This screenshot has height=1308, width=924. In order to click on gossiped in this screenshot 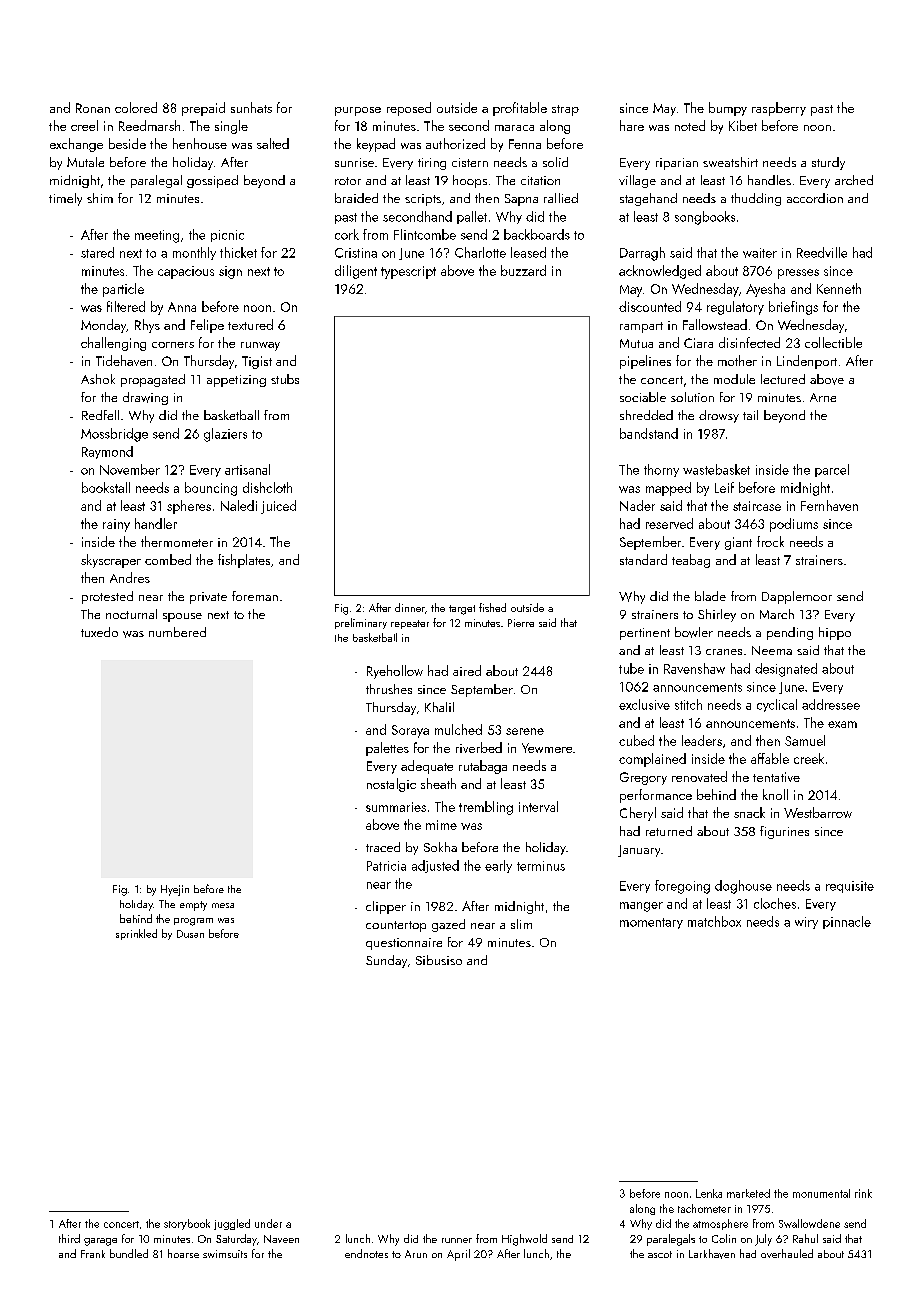, I will do `click(212, 181)`.
